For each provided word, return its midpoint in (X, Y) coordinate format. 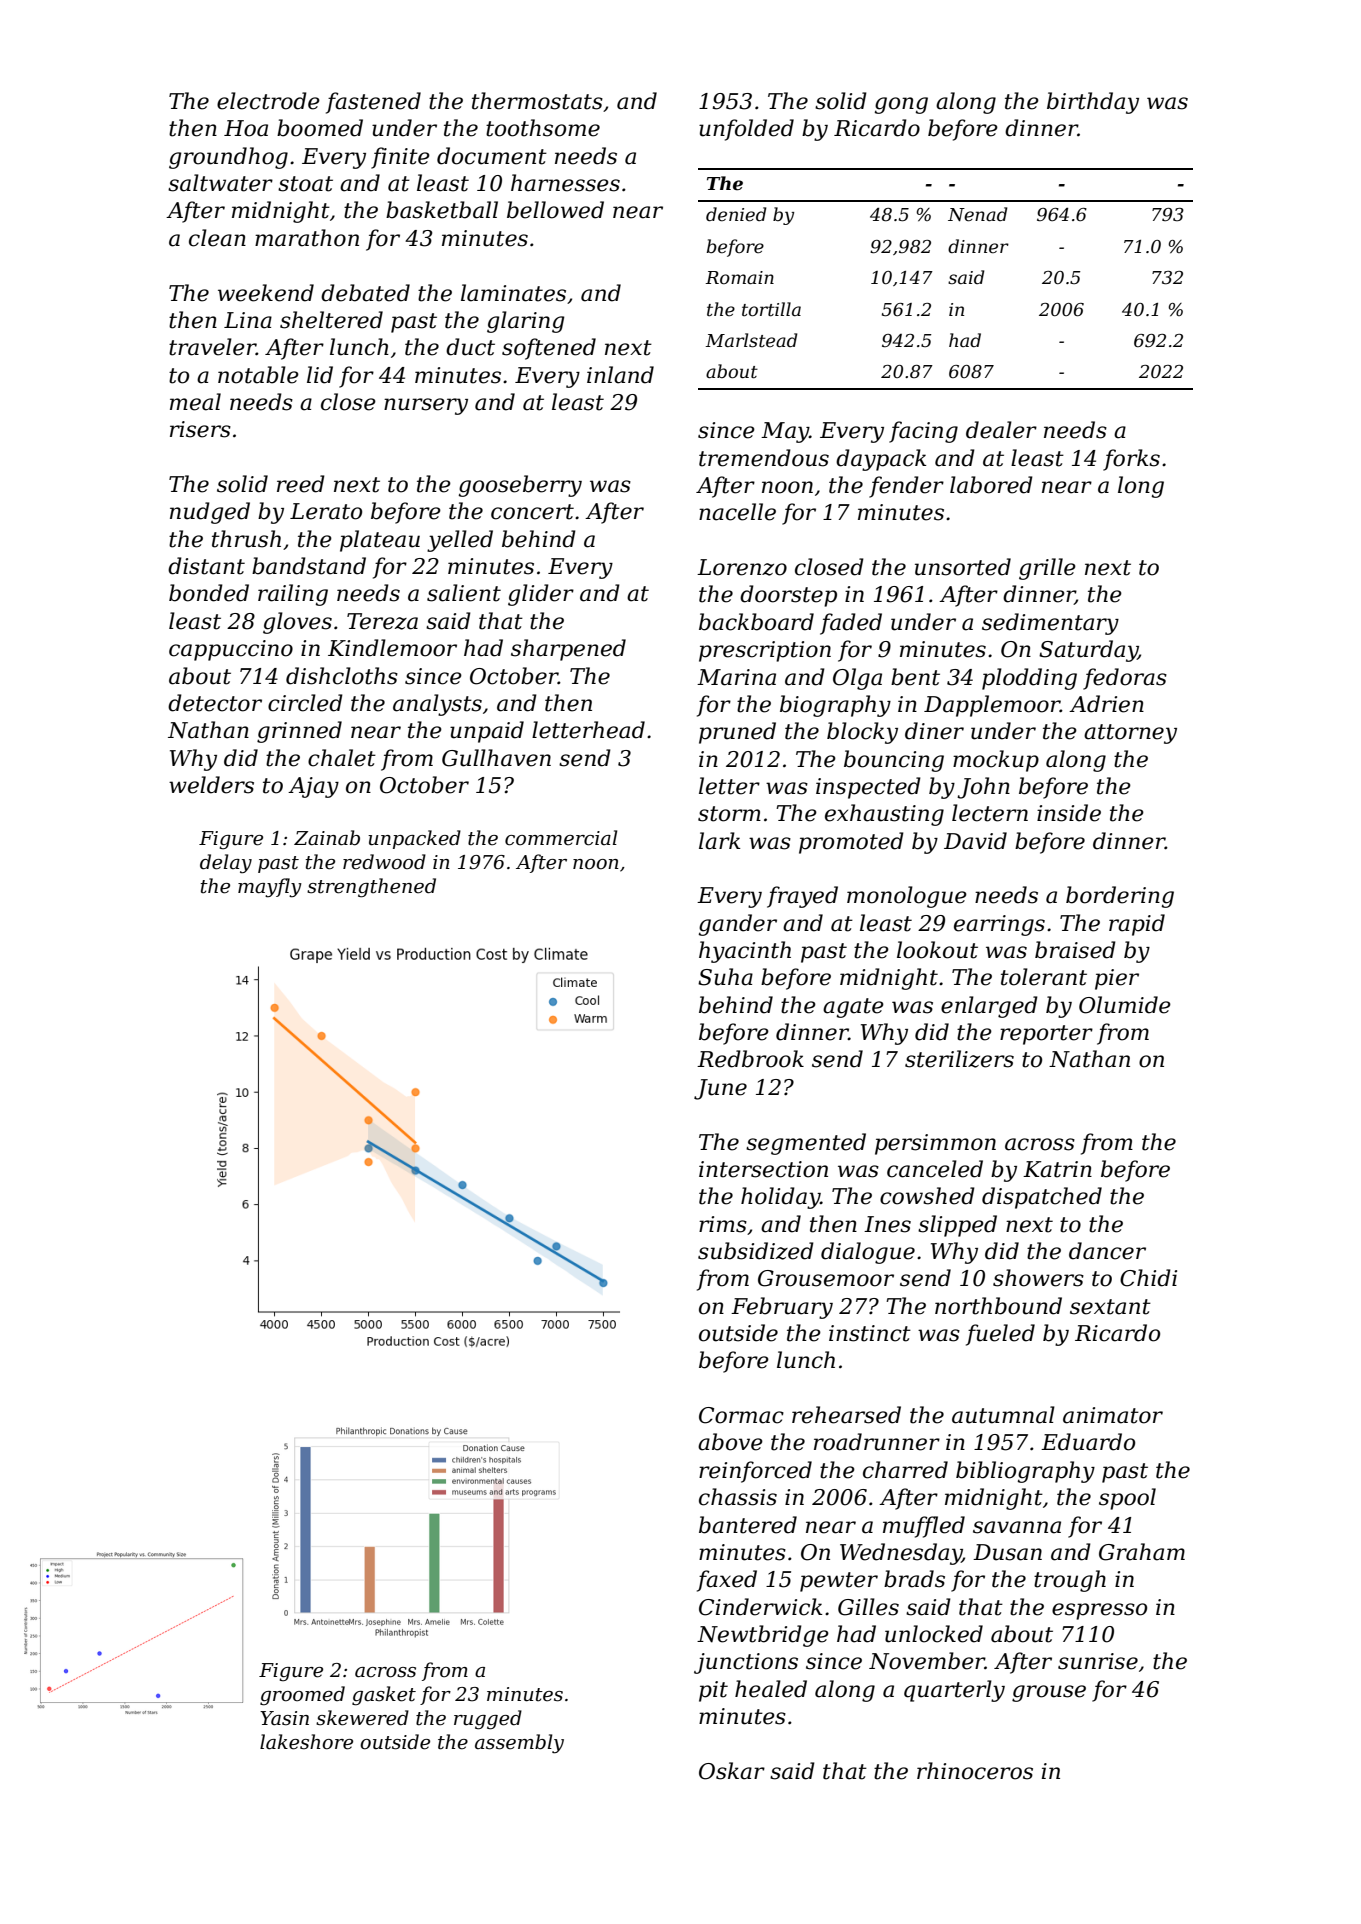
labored (991, 485)
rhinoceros (975, 1771)
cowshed (927, 1196)
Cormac (741, 1415)
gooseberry (520, 486)
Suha (725, 977)
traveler (212, 347)
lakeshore (306, 1742)
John (983, 788)
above (730, 1442)
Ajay (313, 787)
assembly (519, 1744)
